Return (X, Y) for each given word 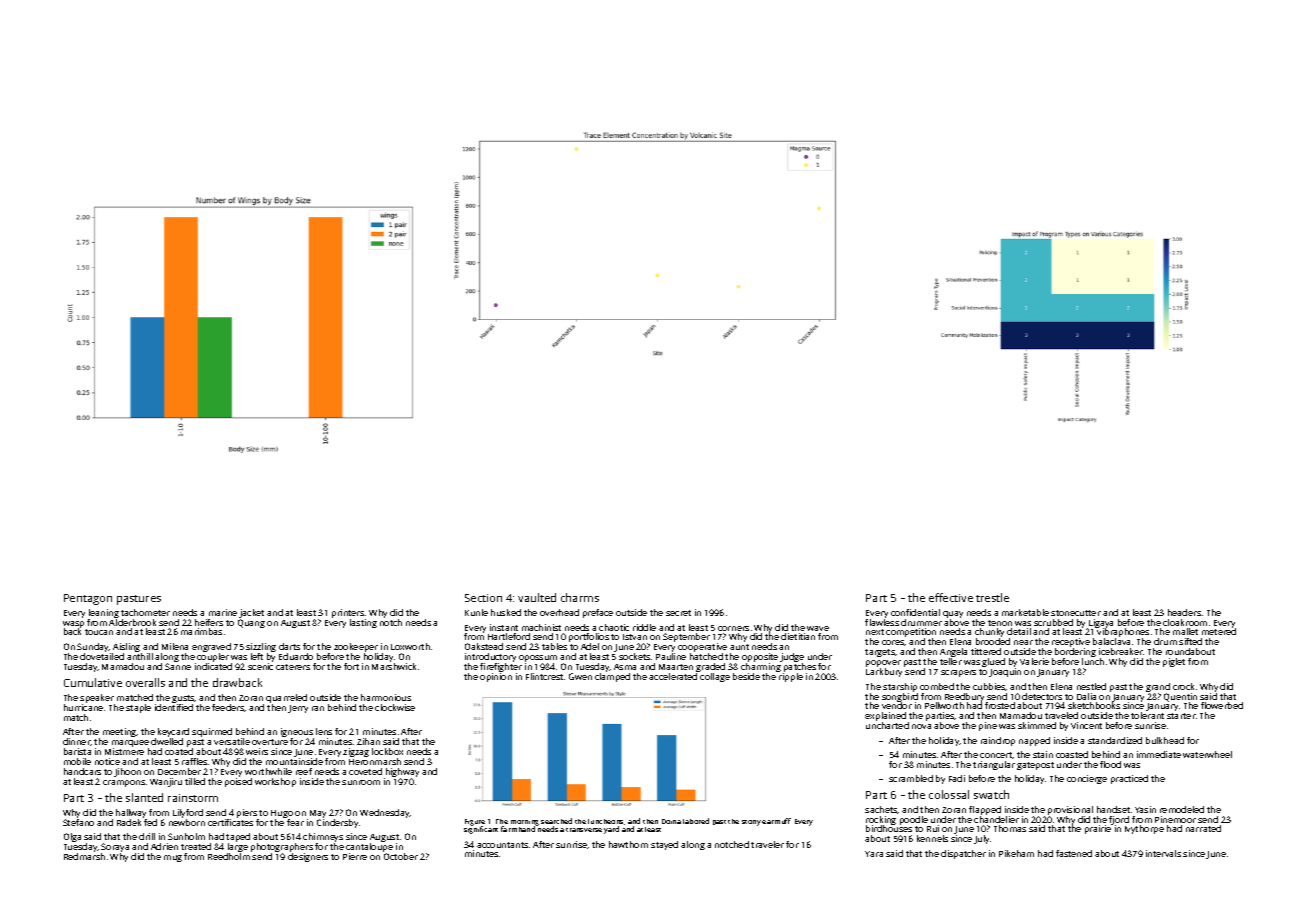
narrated (1203, 828)
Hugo (282, 814)
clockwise (395, 707)
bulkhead (1165, 740)
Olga (72, 837)
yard (611, 830)
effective (951, 597)
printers (348, 613)
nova (921, 726)
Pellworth (944, 705)
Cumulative (93, 682)
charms (580, 597)
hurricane (83, 707)
